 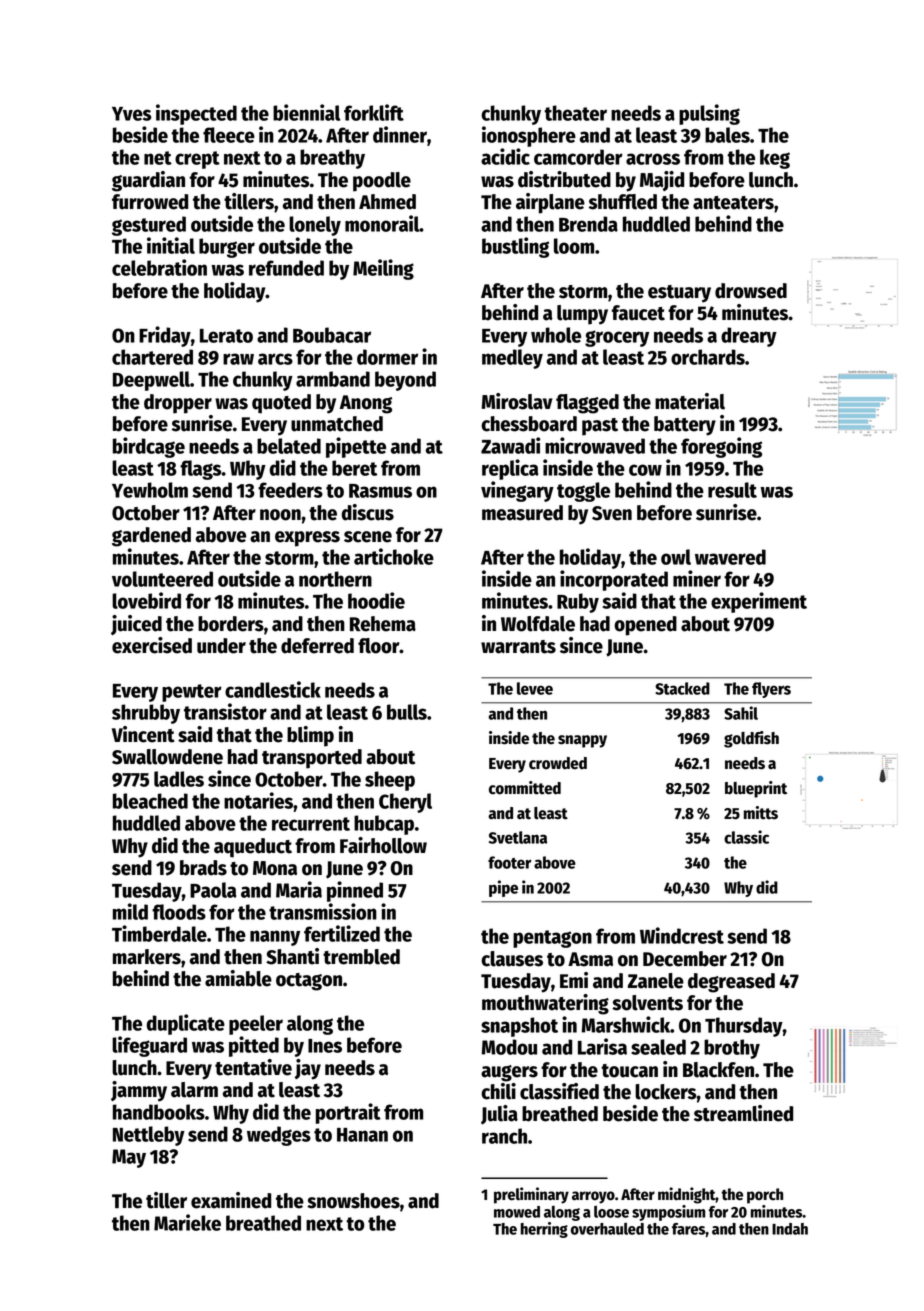 I want to click on ladles, so click(x=179, y=779).
